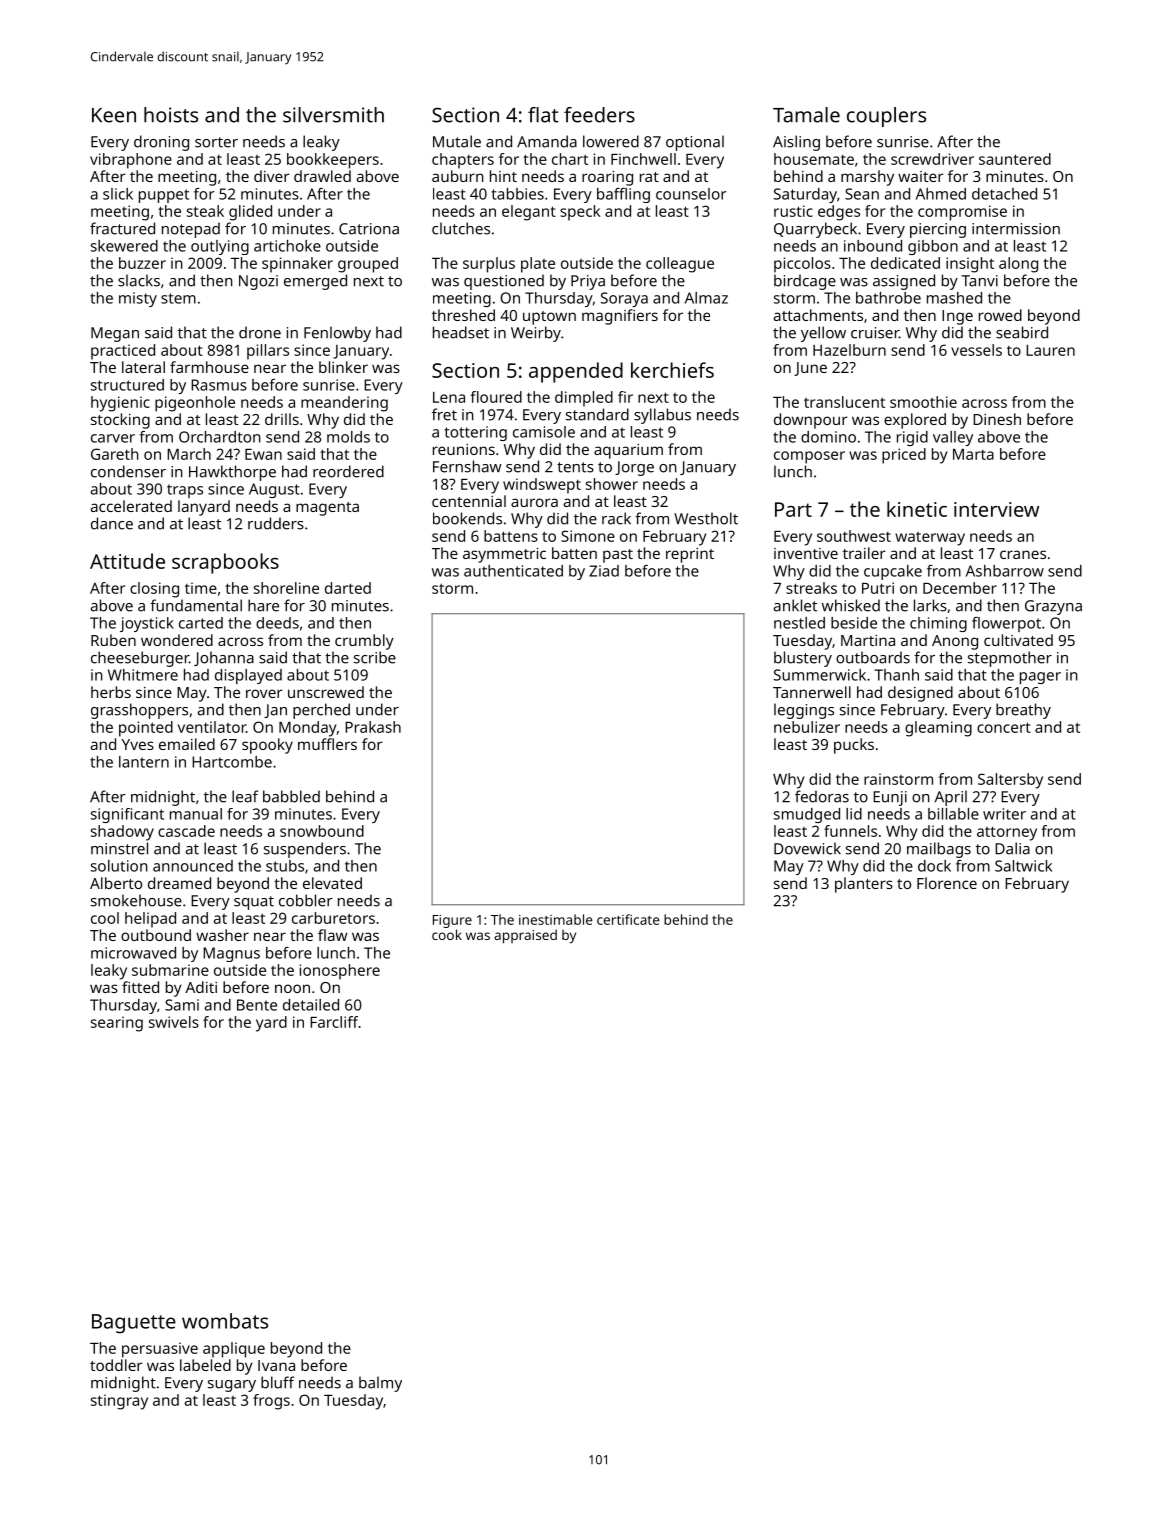 This image has width=1176, height=1521. I want to click on wombats, so click(225, 1321).
